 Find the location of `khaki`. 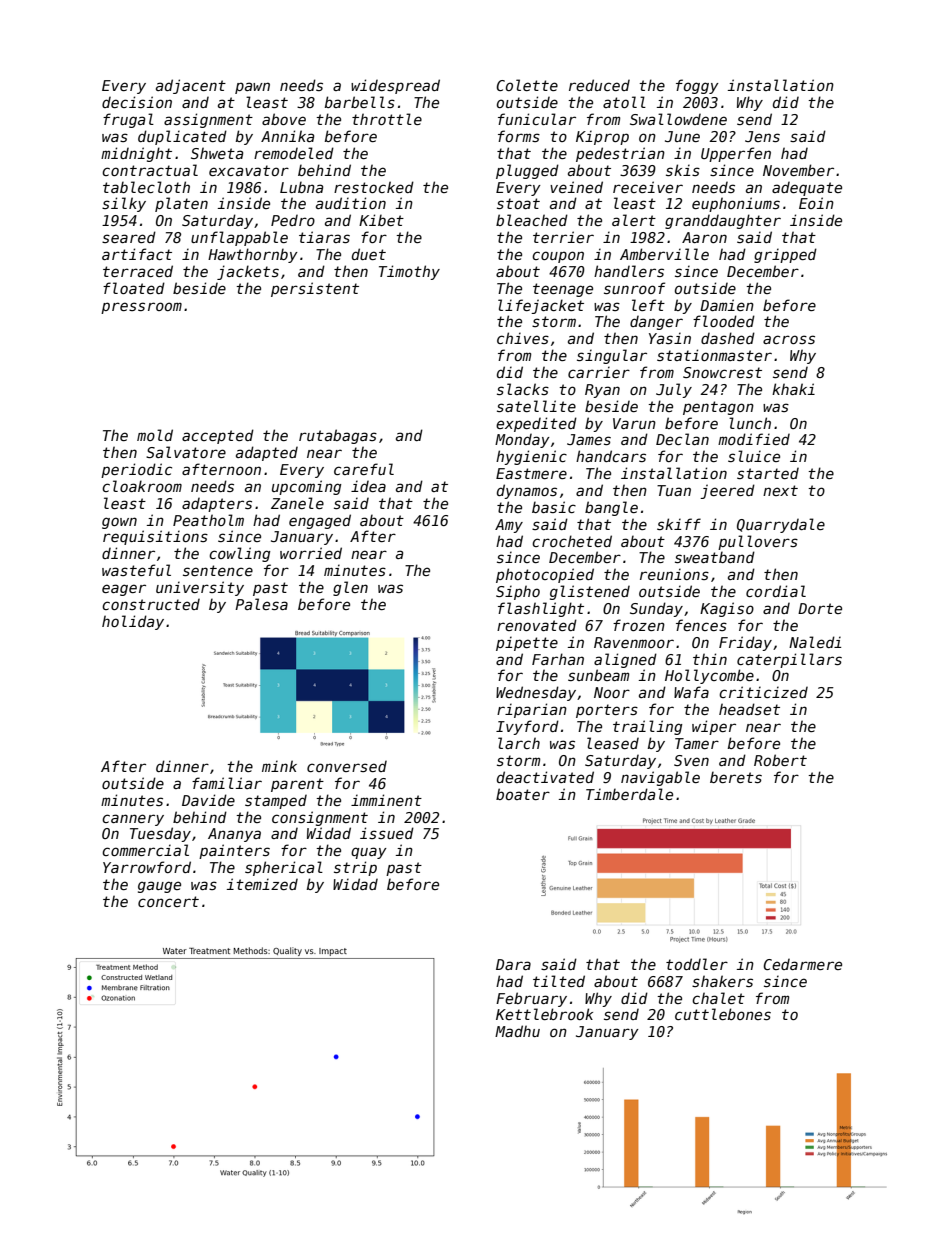

khaki is located at coordinates (793, 389).
